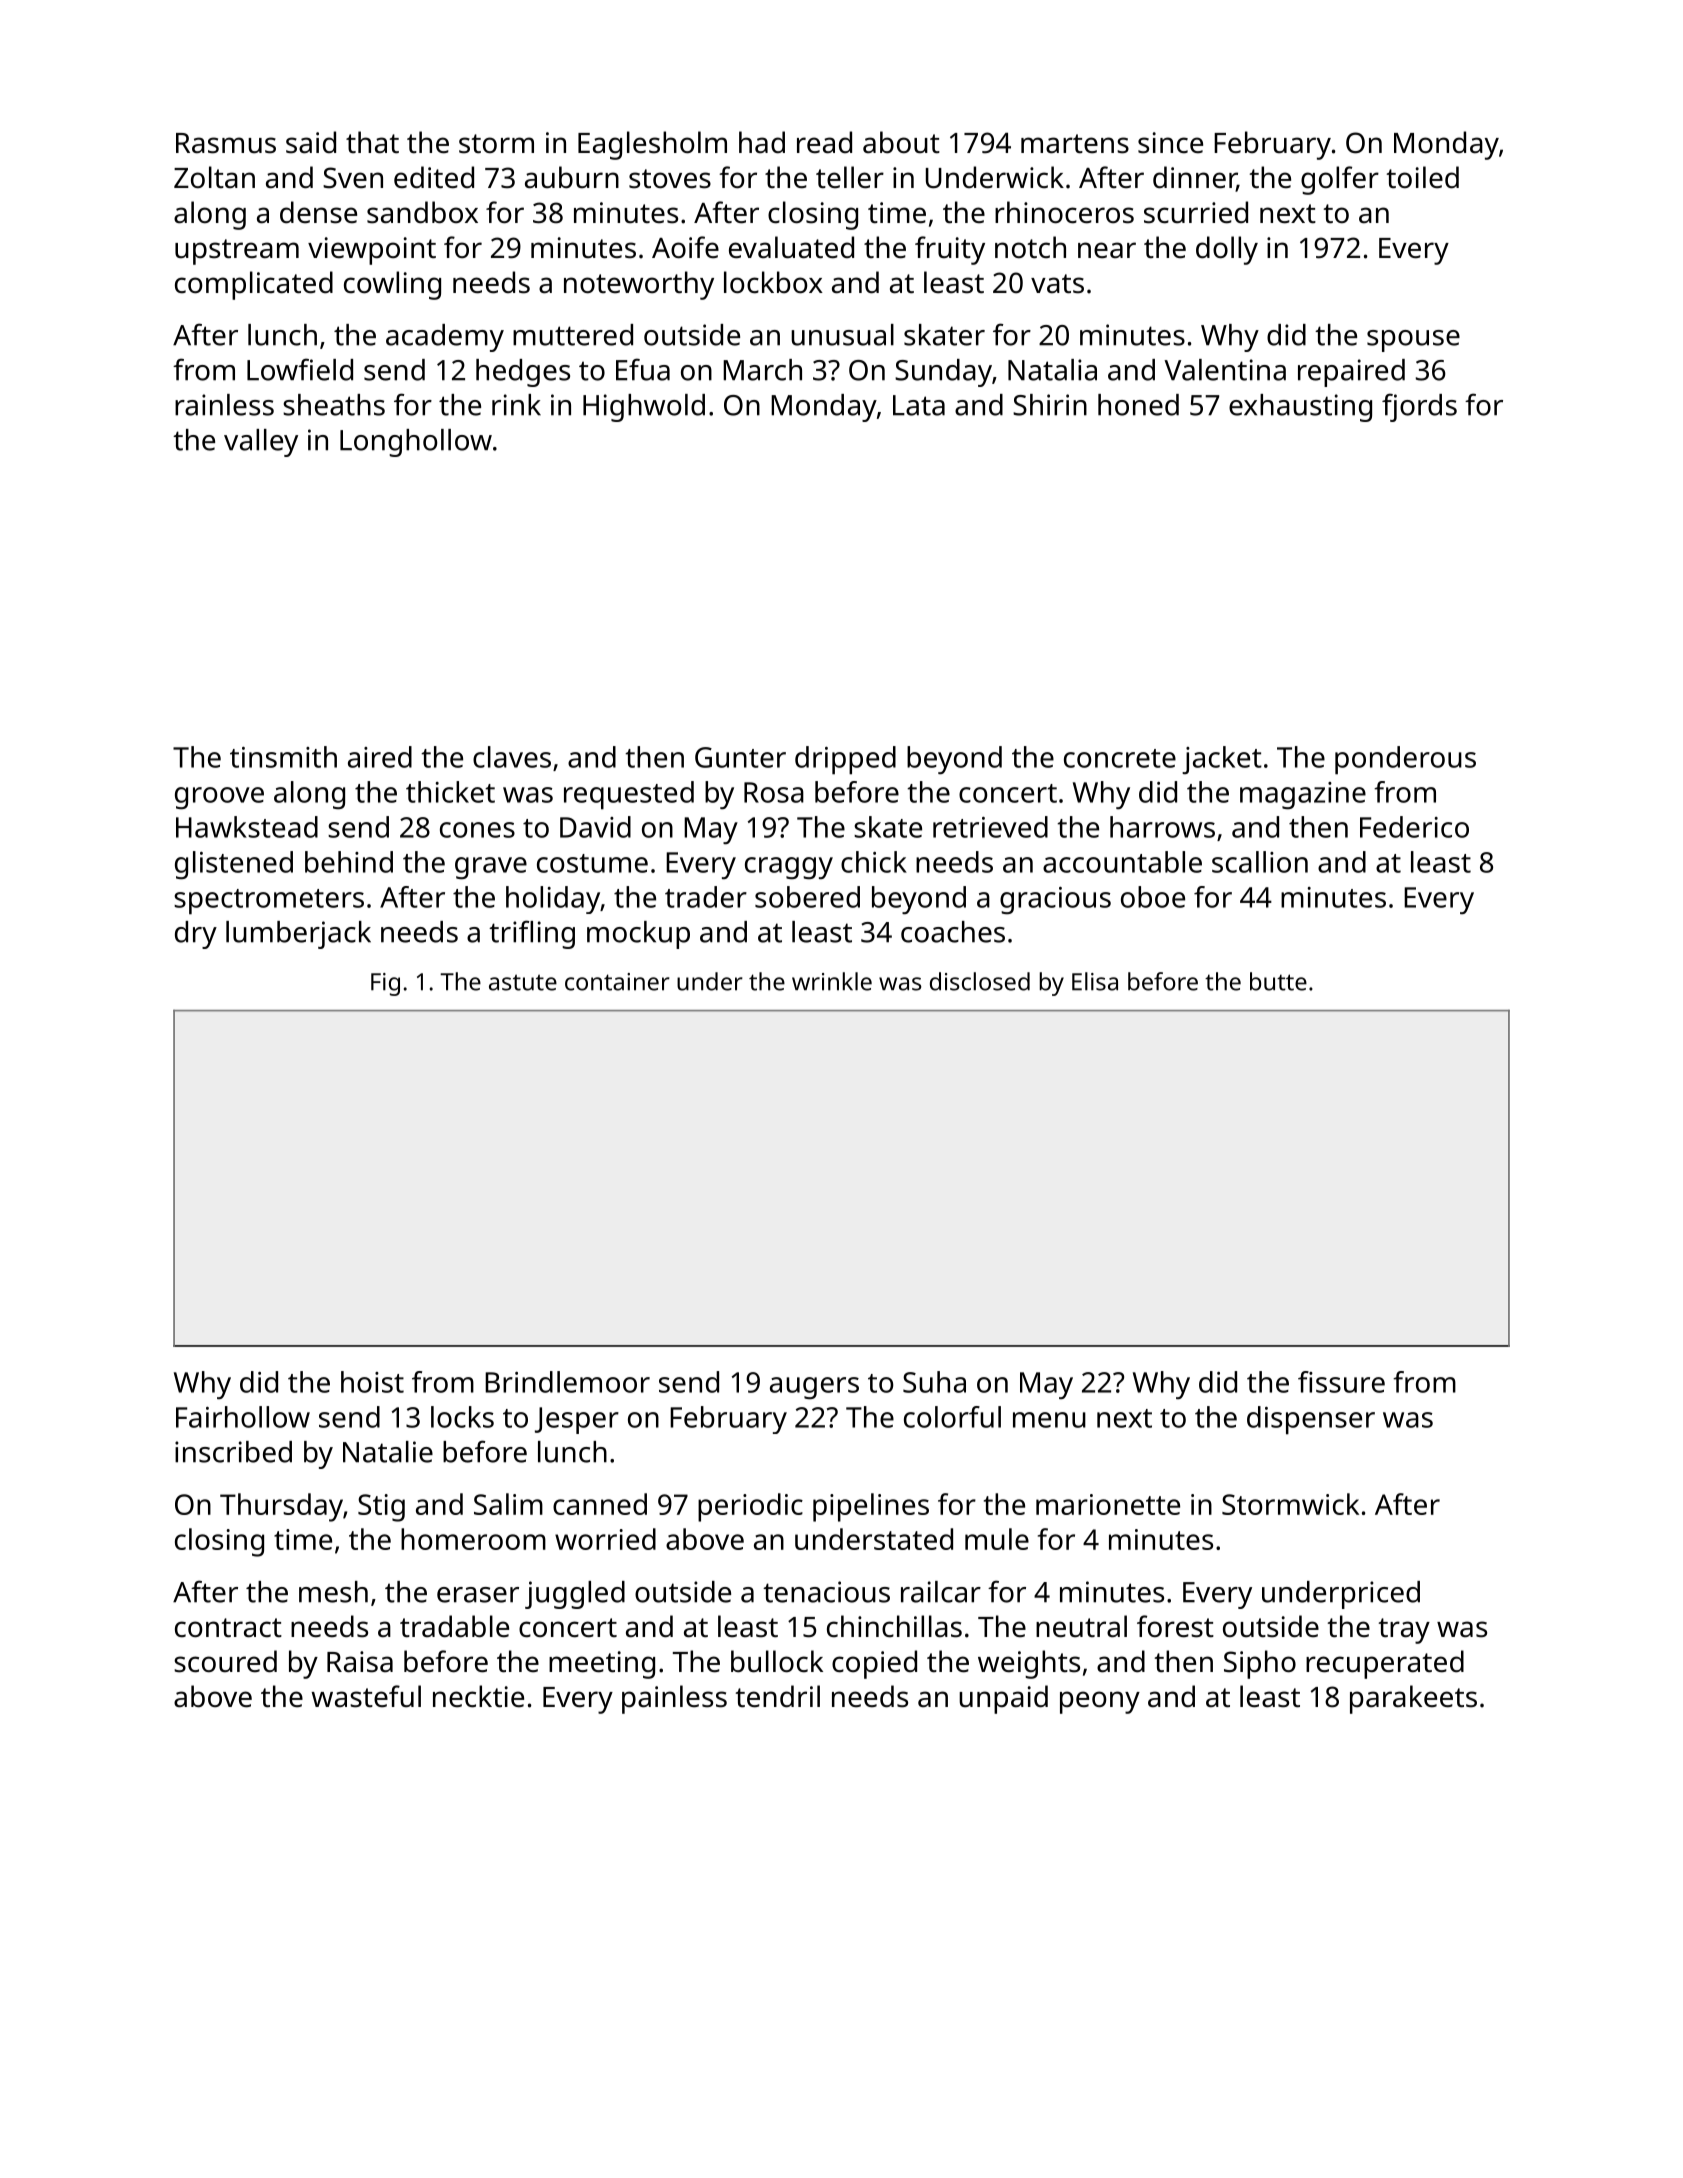 Image resolution: width=1683 pixels, height=2178 pixels. What do you see at coordinates (523, 982) in the image?
I see `astute` at bounding box center [523, 982].
